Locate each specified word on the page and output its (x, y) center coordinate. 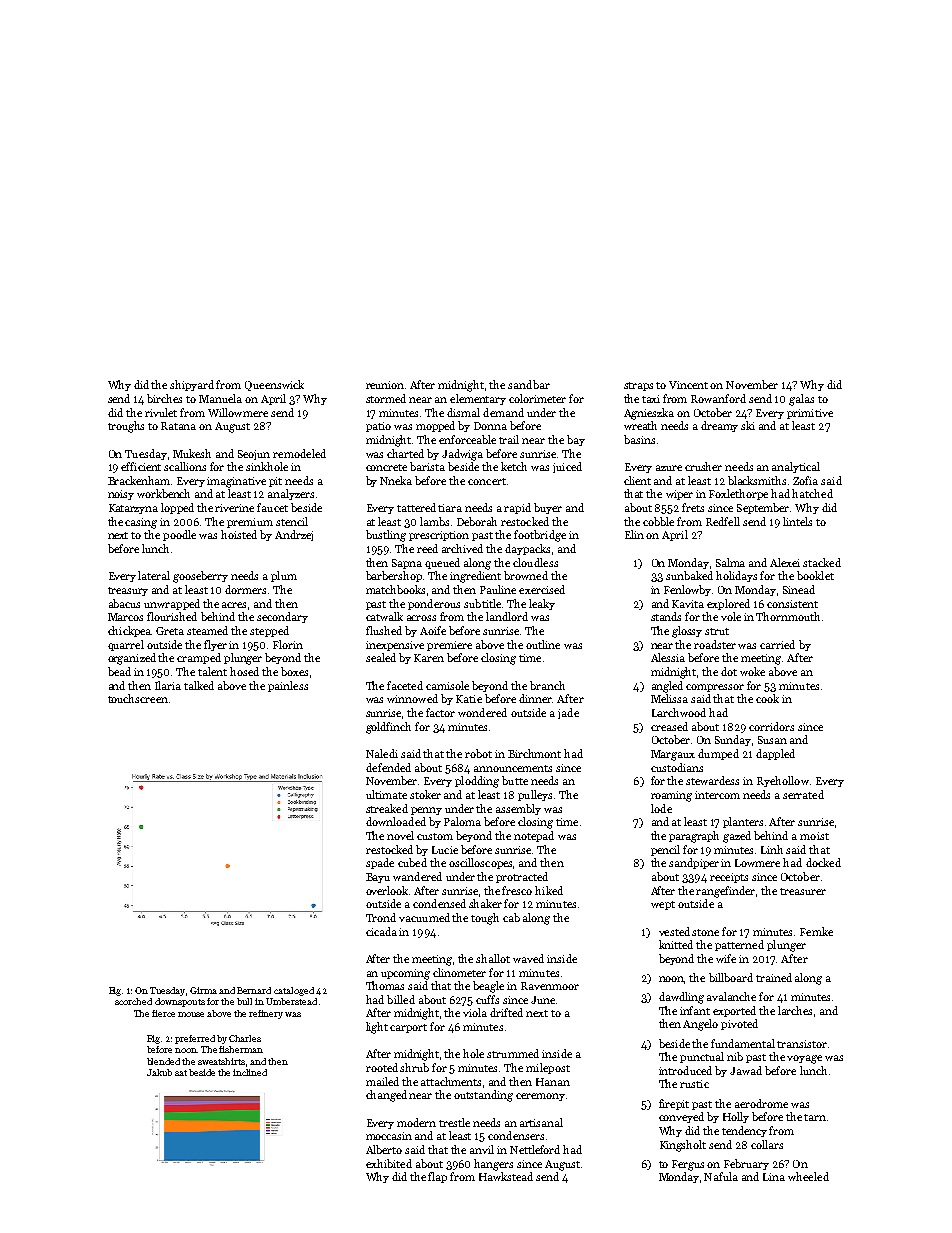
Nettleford (535, 1149)
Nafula (721, 1176)
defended (388, 767)
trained (774, 977)
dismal (463, 412)
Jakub (159, 1072)
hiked (549, 890)
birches (164, 398)
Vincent (688, 385)
